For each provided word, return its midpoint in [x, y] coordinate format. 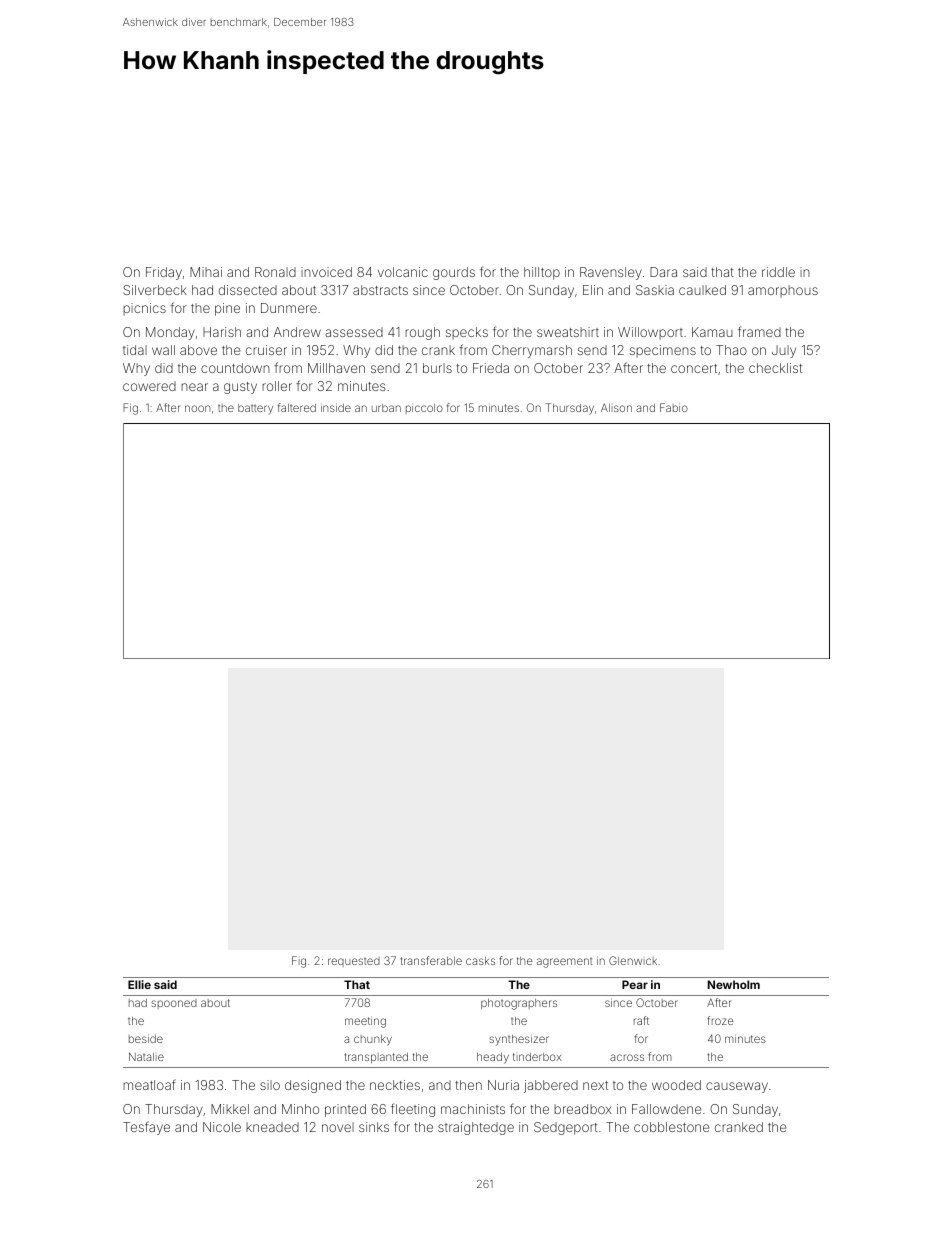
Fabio [674, 407]
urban [386, 408]
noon [197, 408]
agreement [565, 963]
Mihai [206, 272]
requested [354, 962]
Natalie [146, 1056]
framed [759, 331]
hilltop [542, 273]
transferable [431, 960]
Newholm [734, 984]
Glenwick [633, 960]
